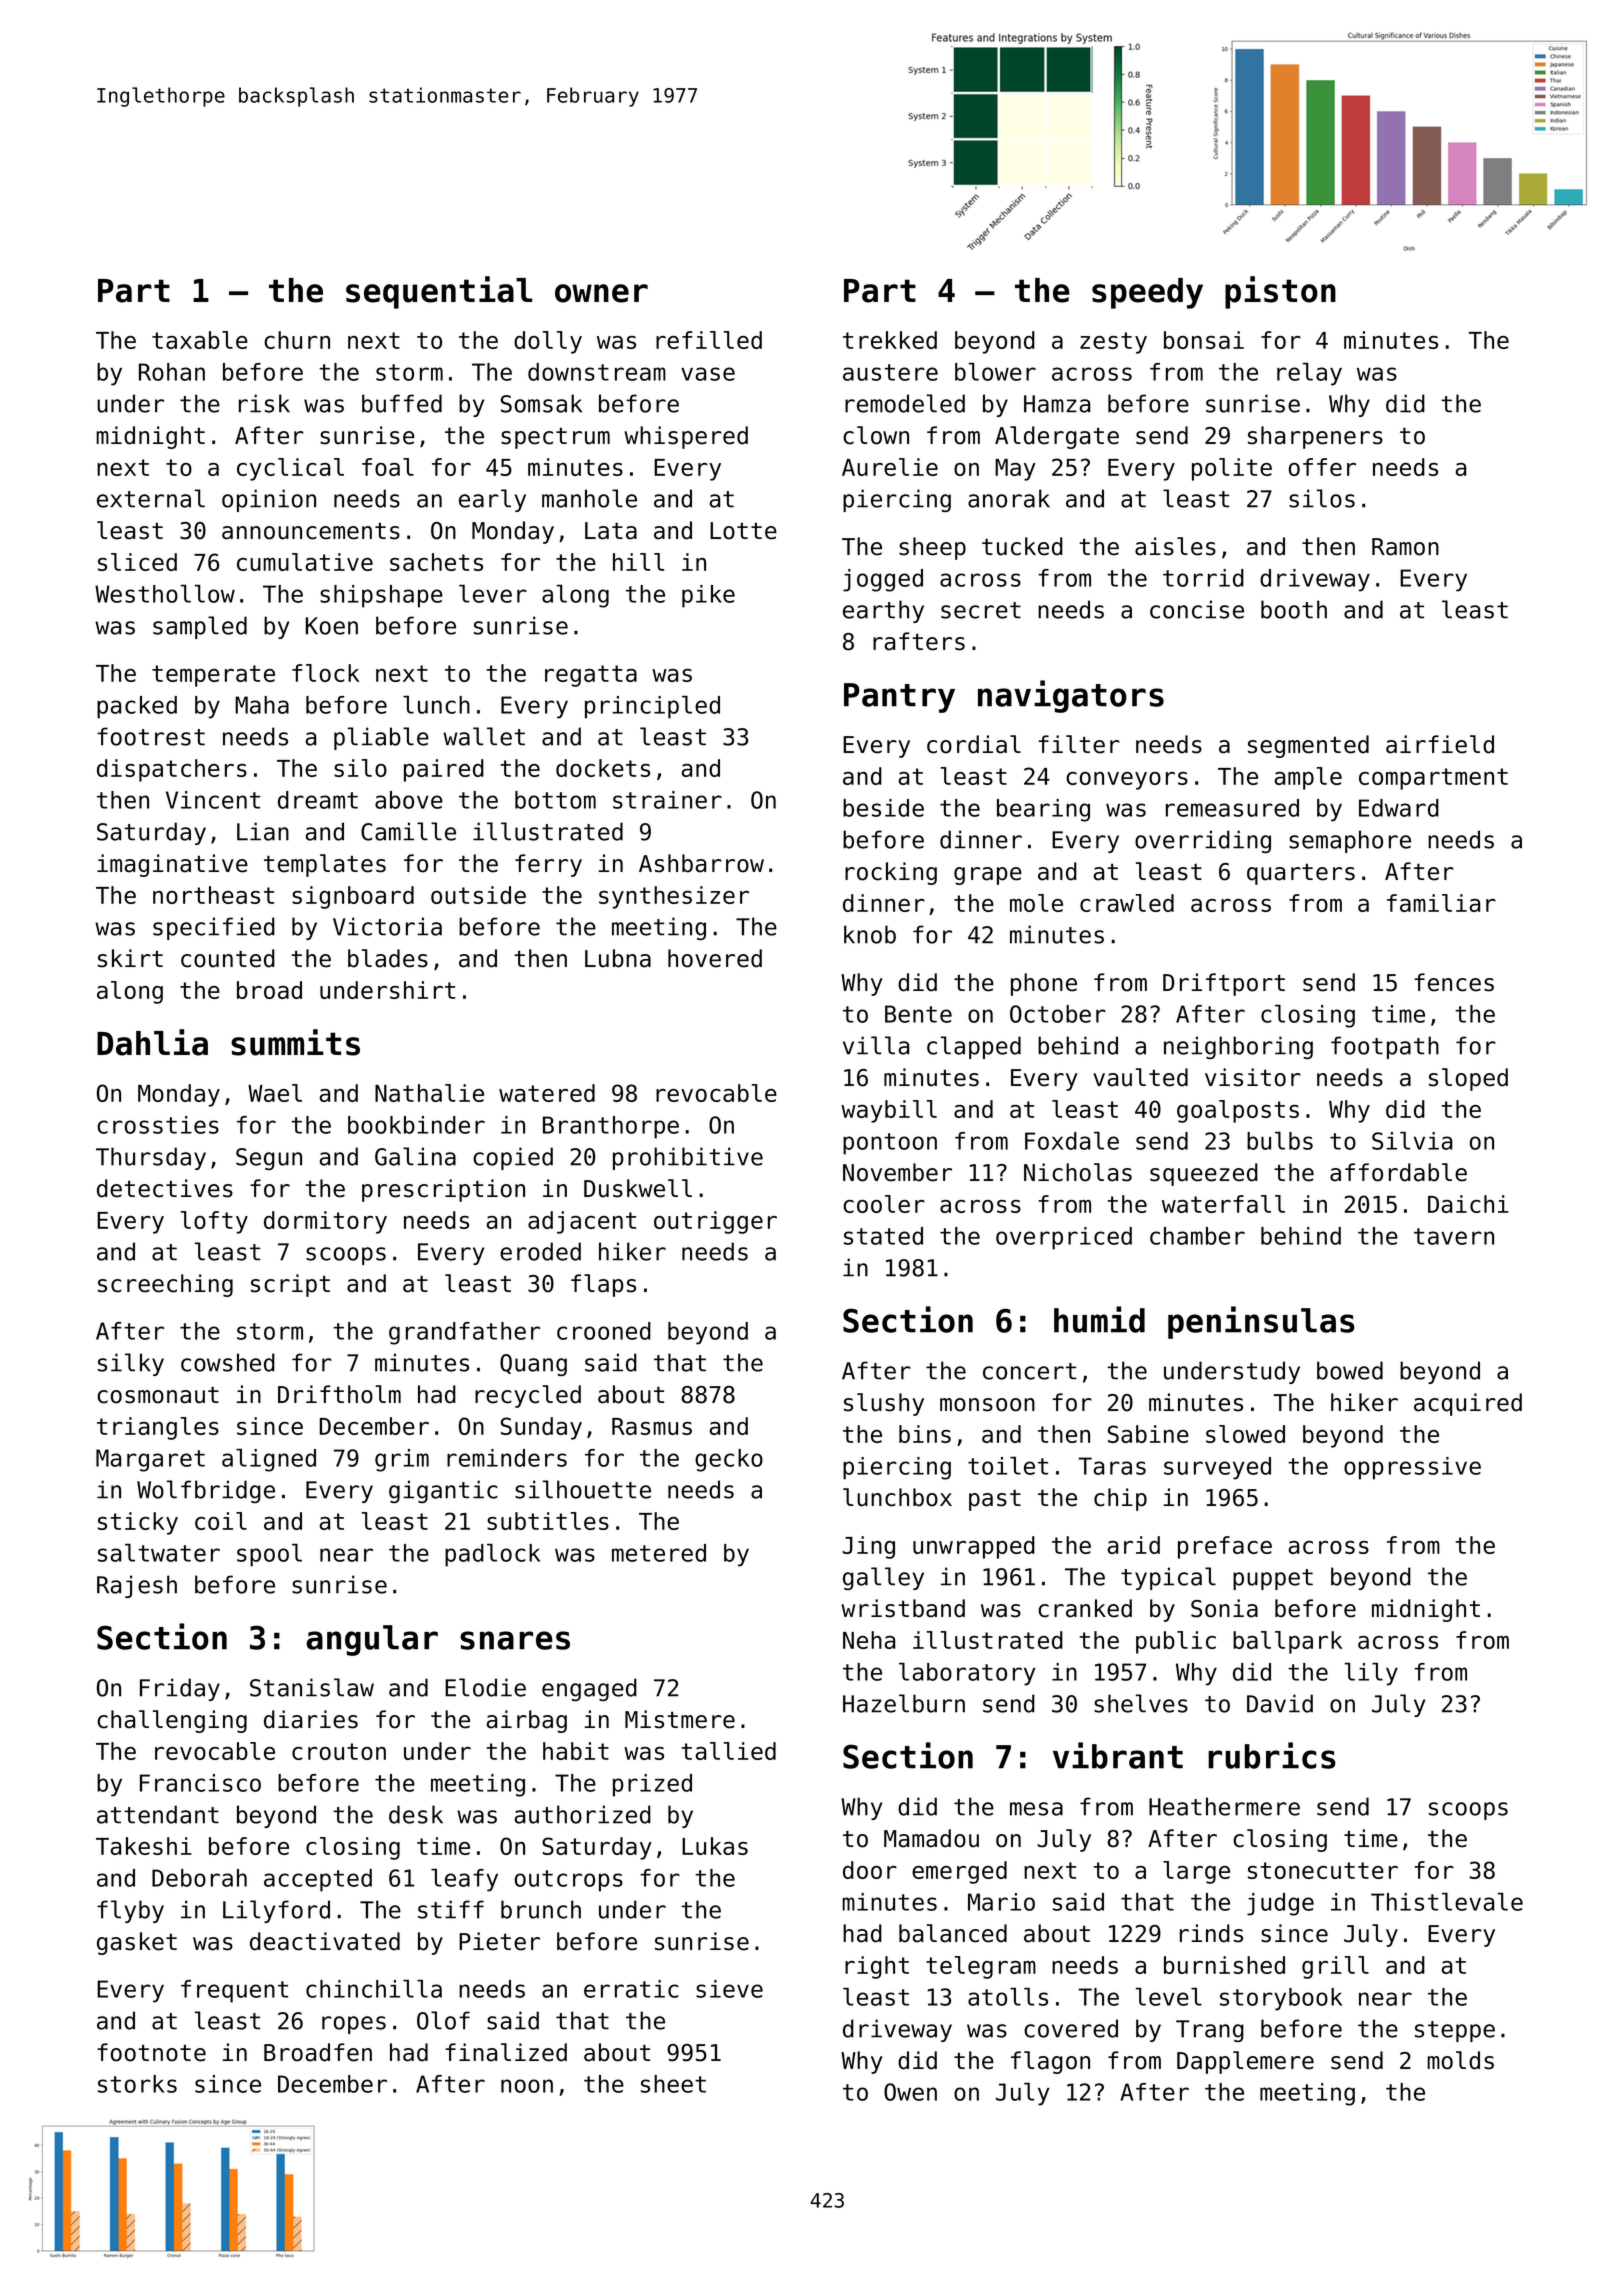  What do you see at coordinates (1309, 374) in the screenshot?
I see `relay` at bounding box center [1309, 374].
